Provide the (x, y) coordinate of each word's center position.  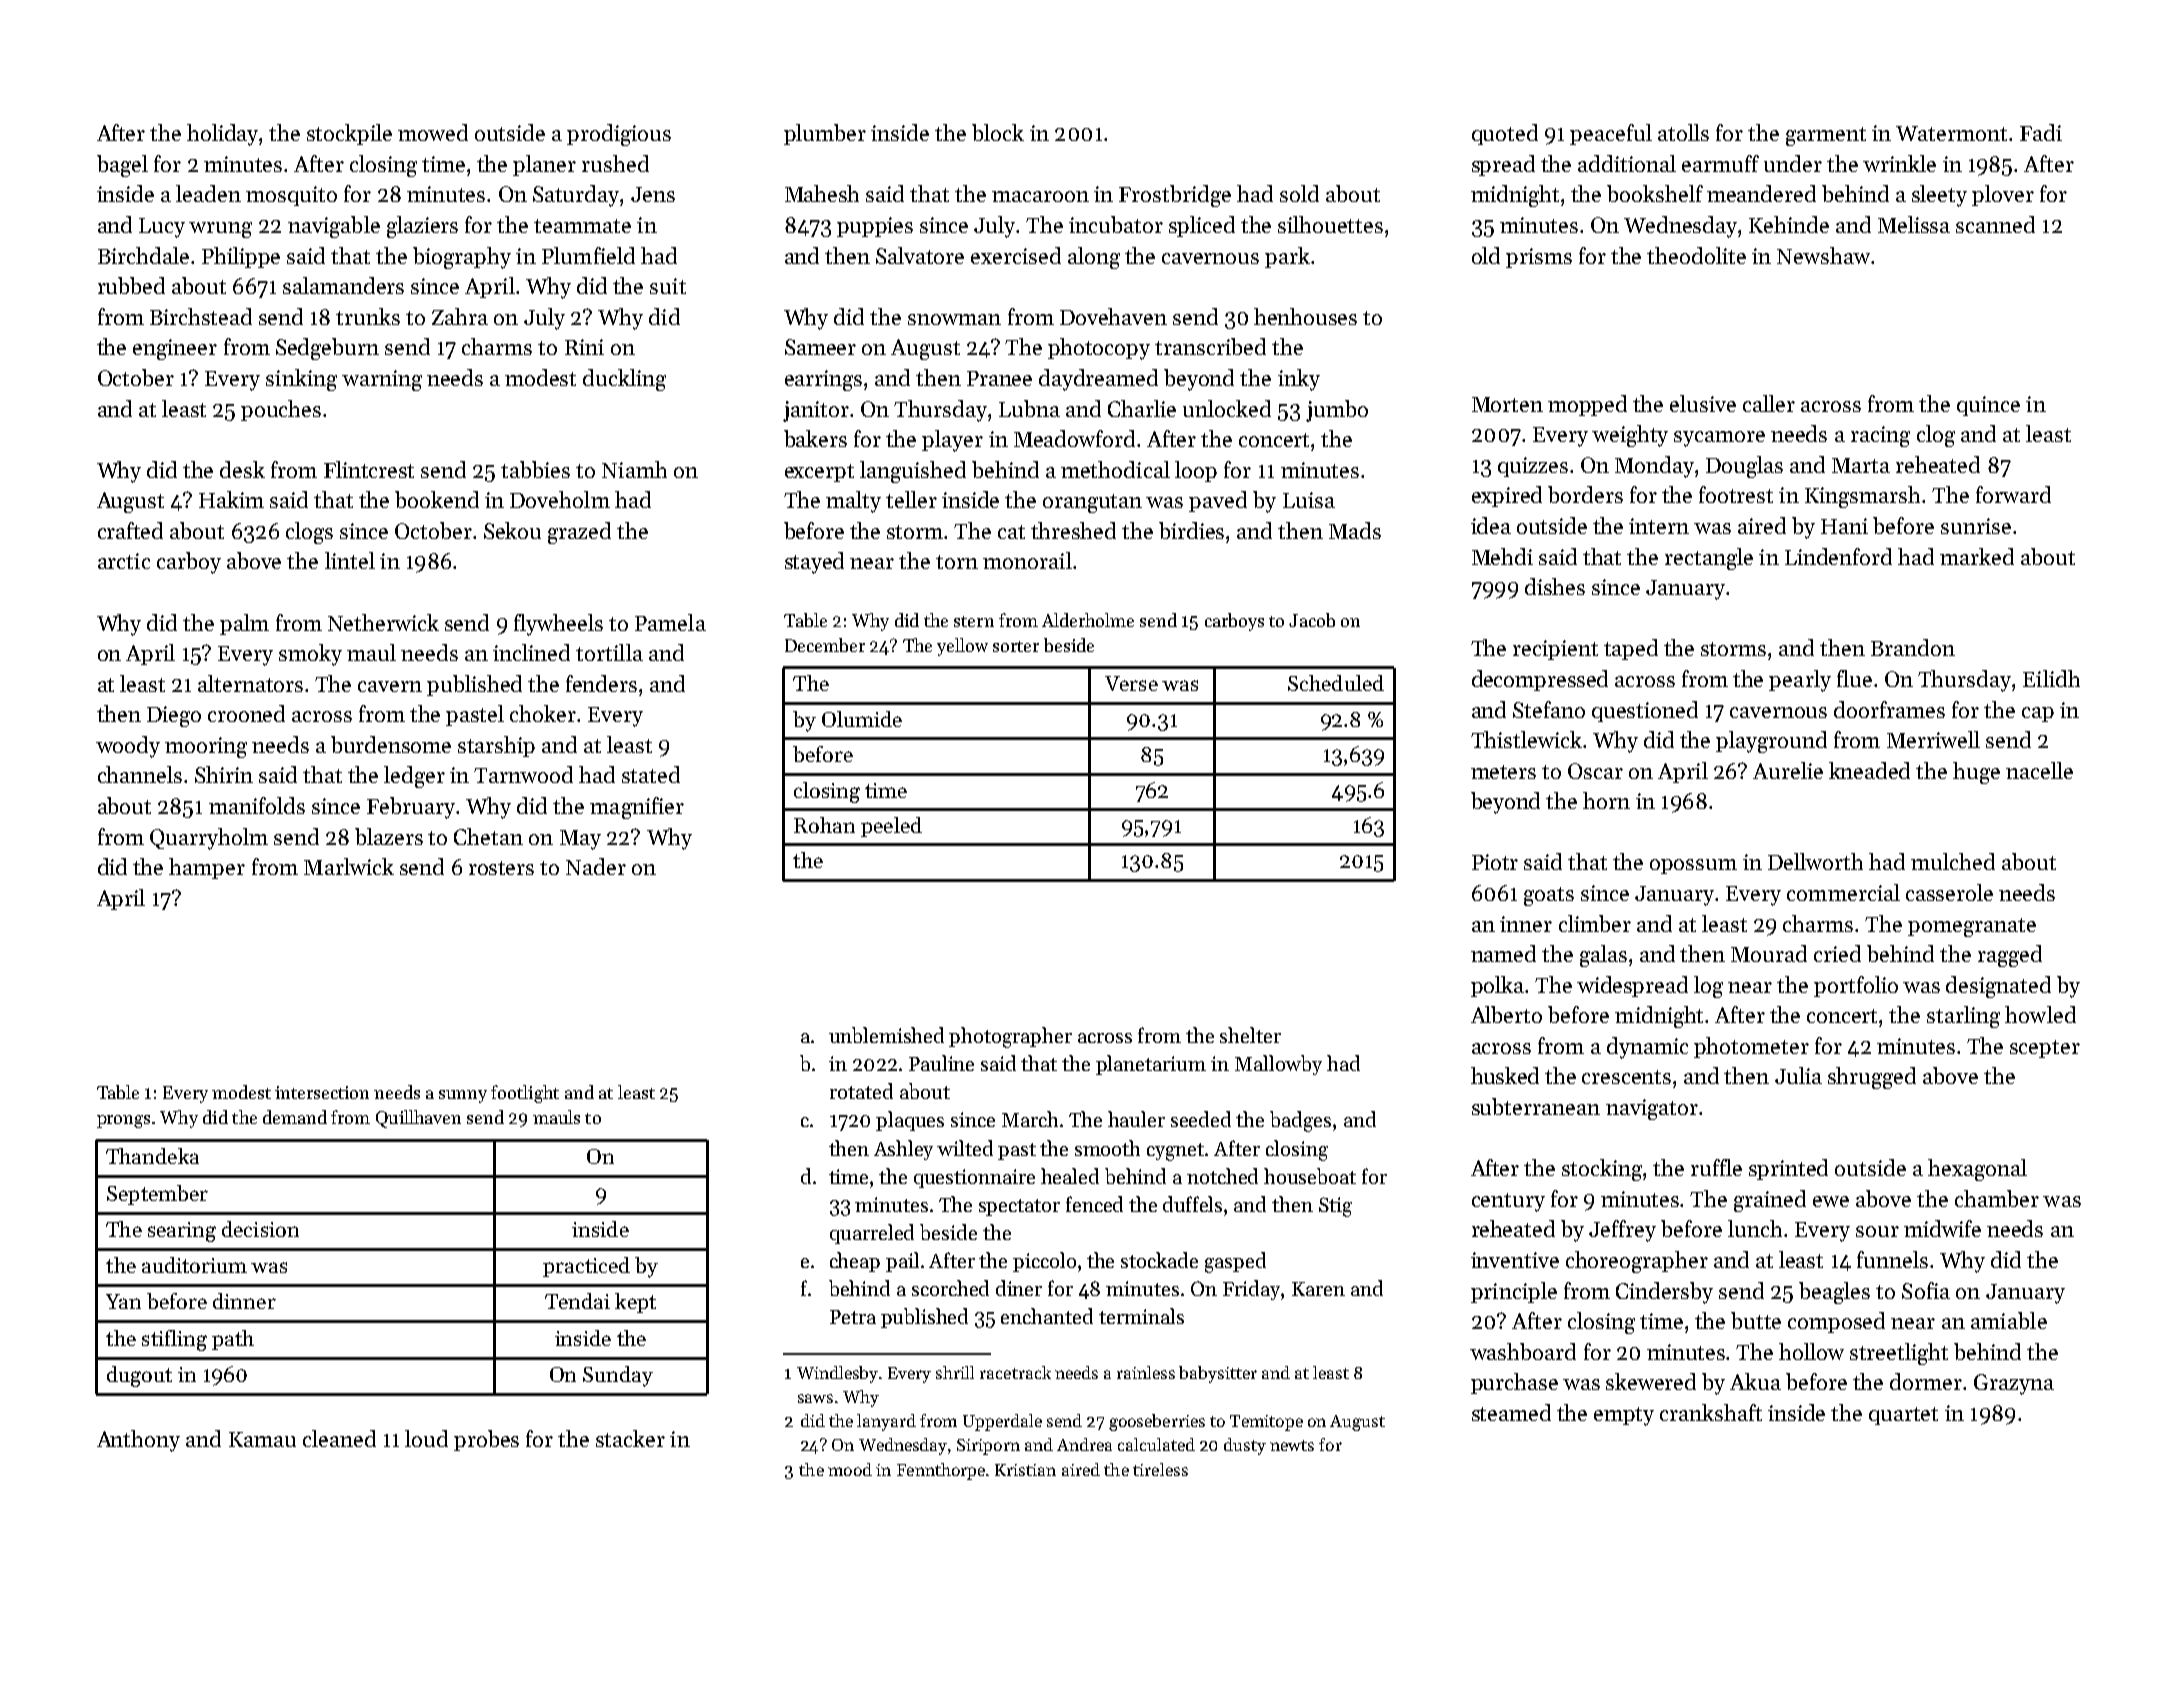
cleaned (339, 1438)
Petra (853, 1317)
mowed (433, 132)
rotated (861, 1091)
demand (295, 1117)
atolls (1683, 132)
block (998, 132)
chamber (1997, 1198)
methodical (1115, 469)
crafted (130, 530)
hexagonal (1977, 1170)
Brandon (1913, 647)
